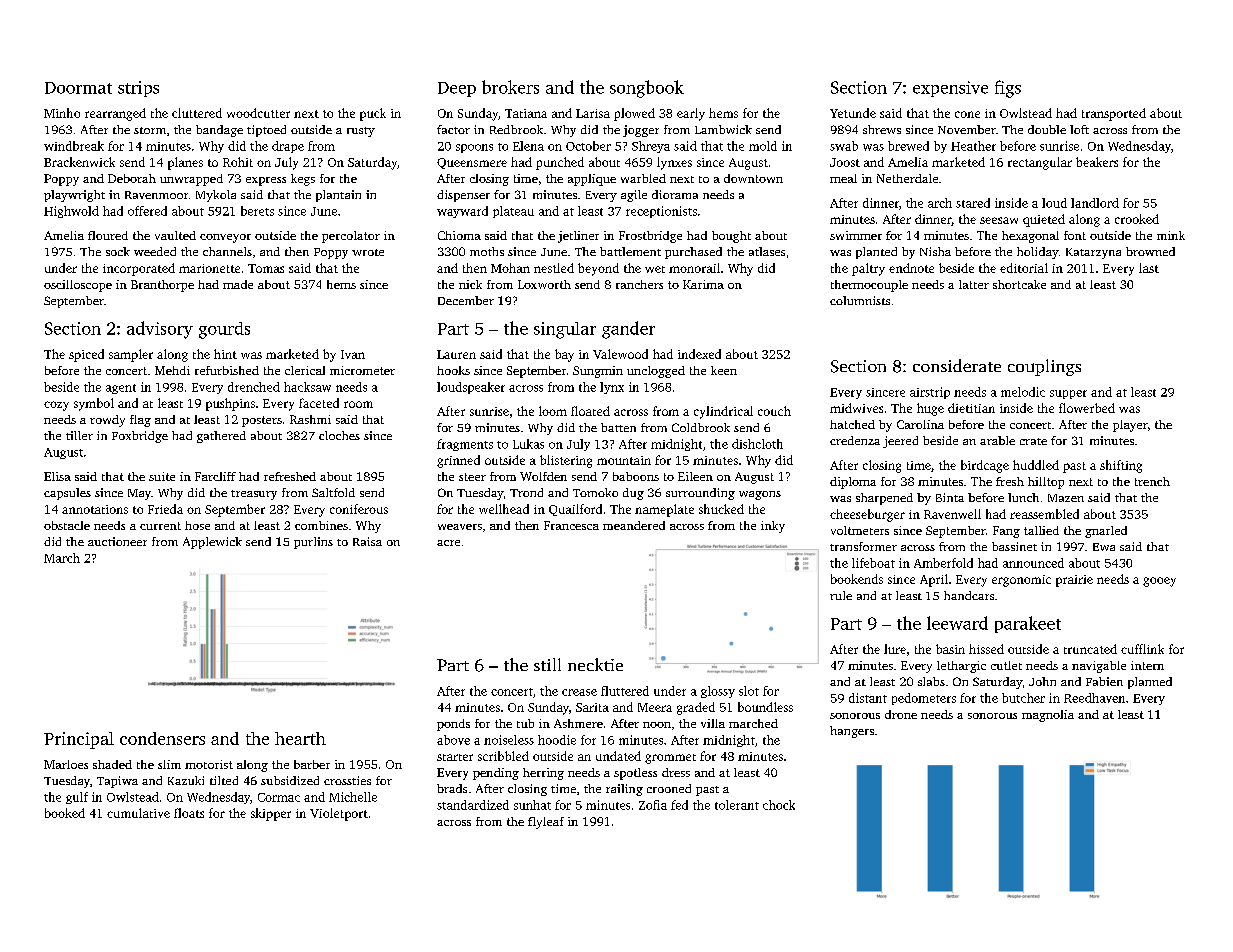 The height and width of the document is (952, 1233). Describe the element at coordinates (79, 162) in the document. I see `Brackenwick` at that location.
